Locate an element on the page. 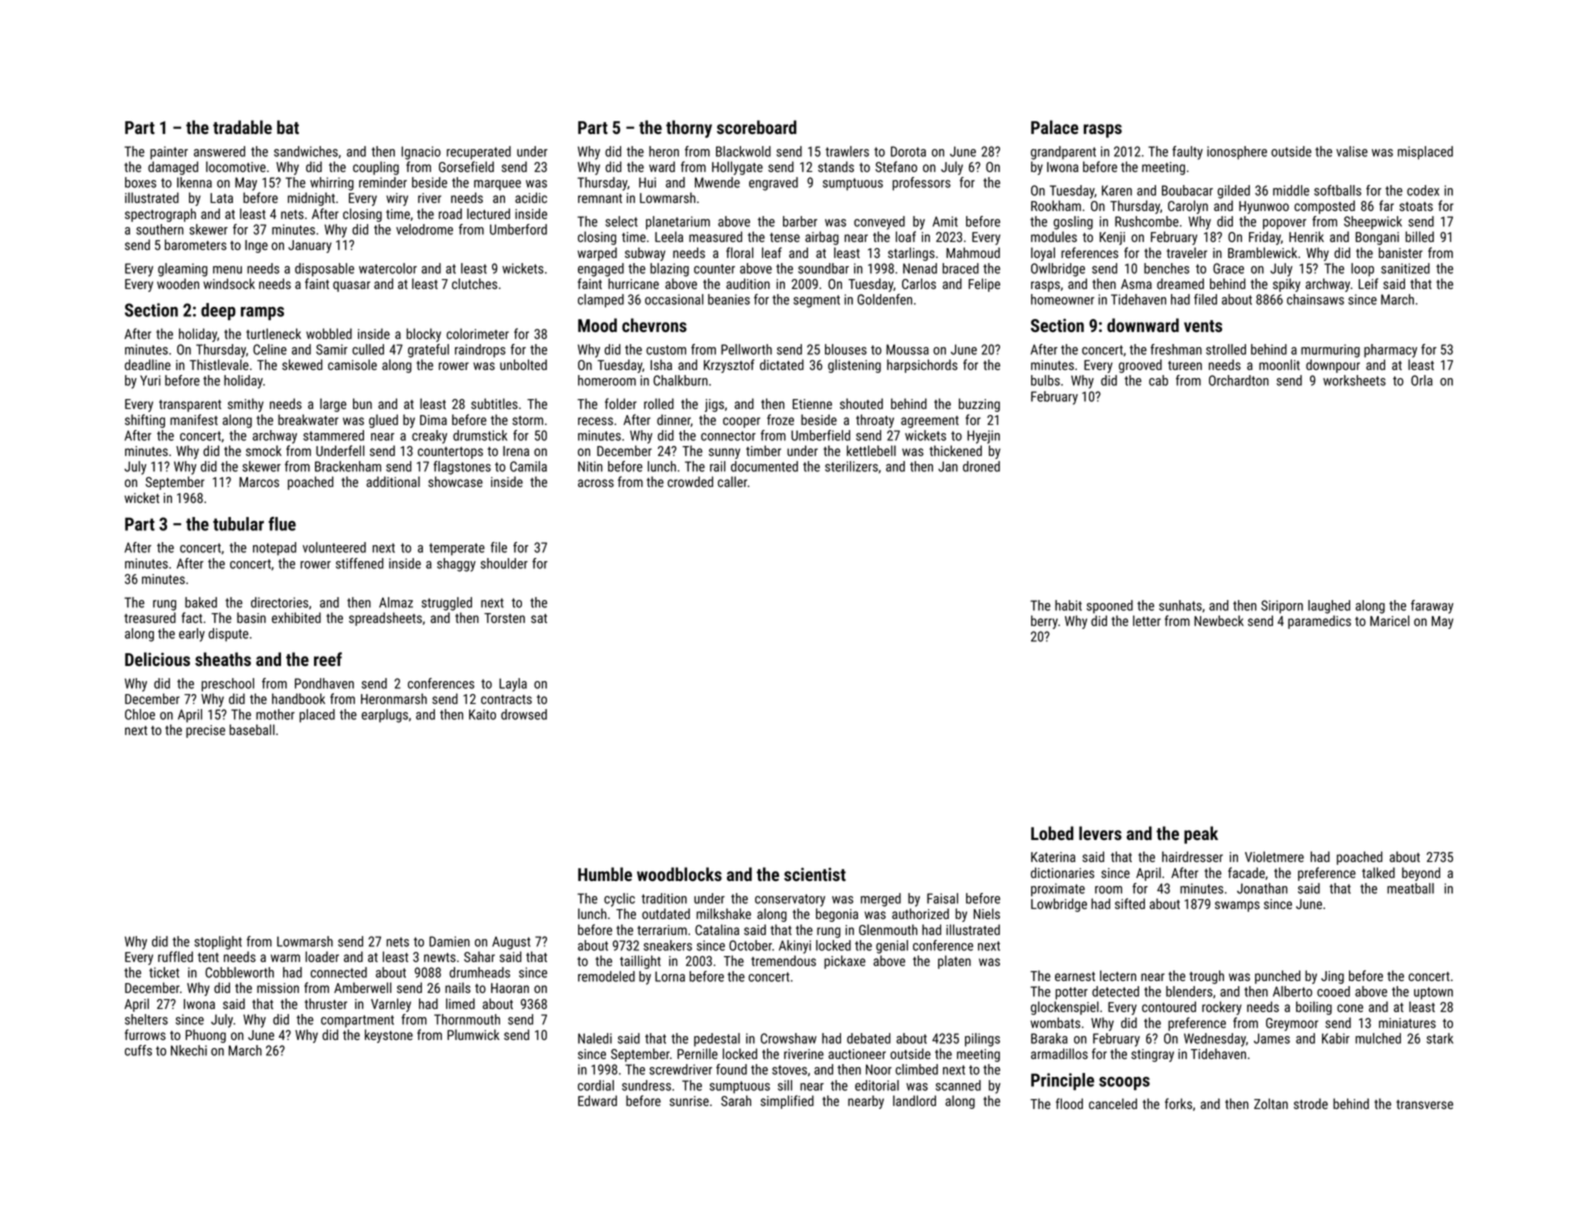 The width and height of the page is (1578, 1219). stands is located at coordinates (836, 166).
